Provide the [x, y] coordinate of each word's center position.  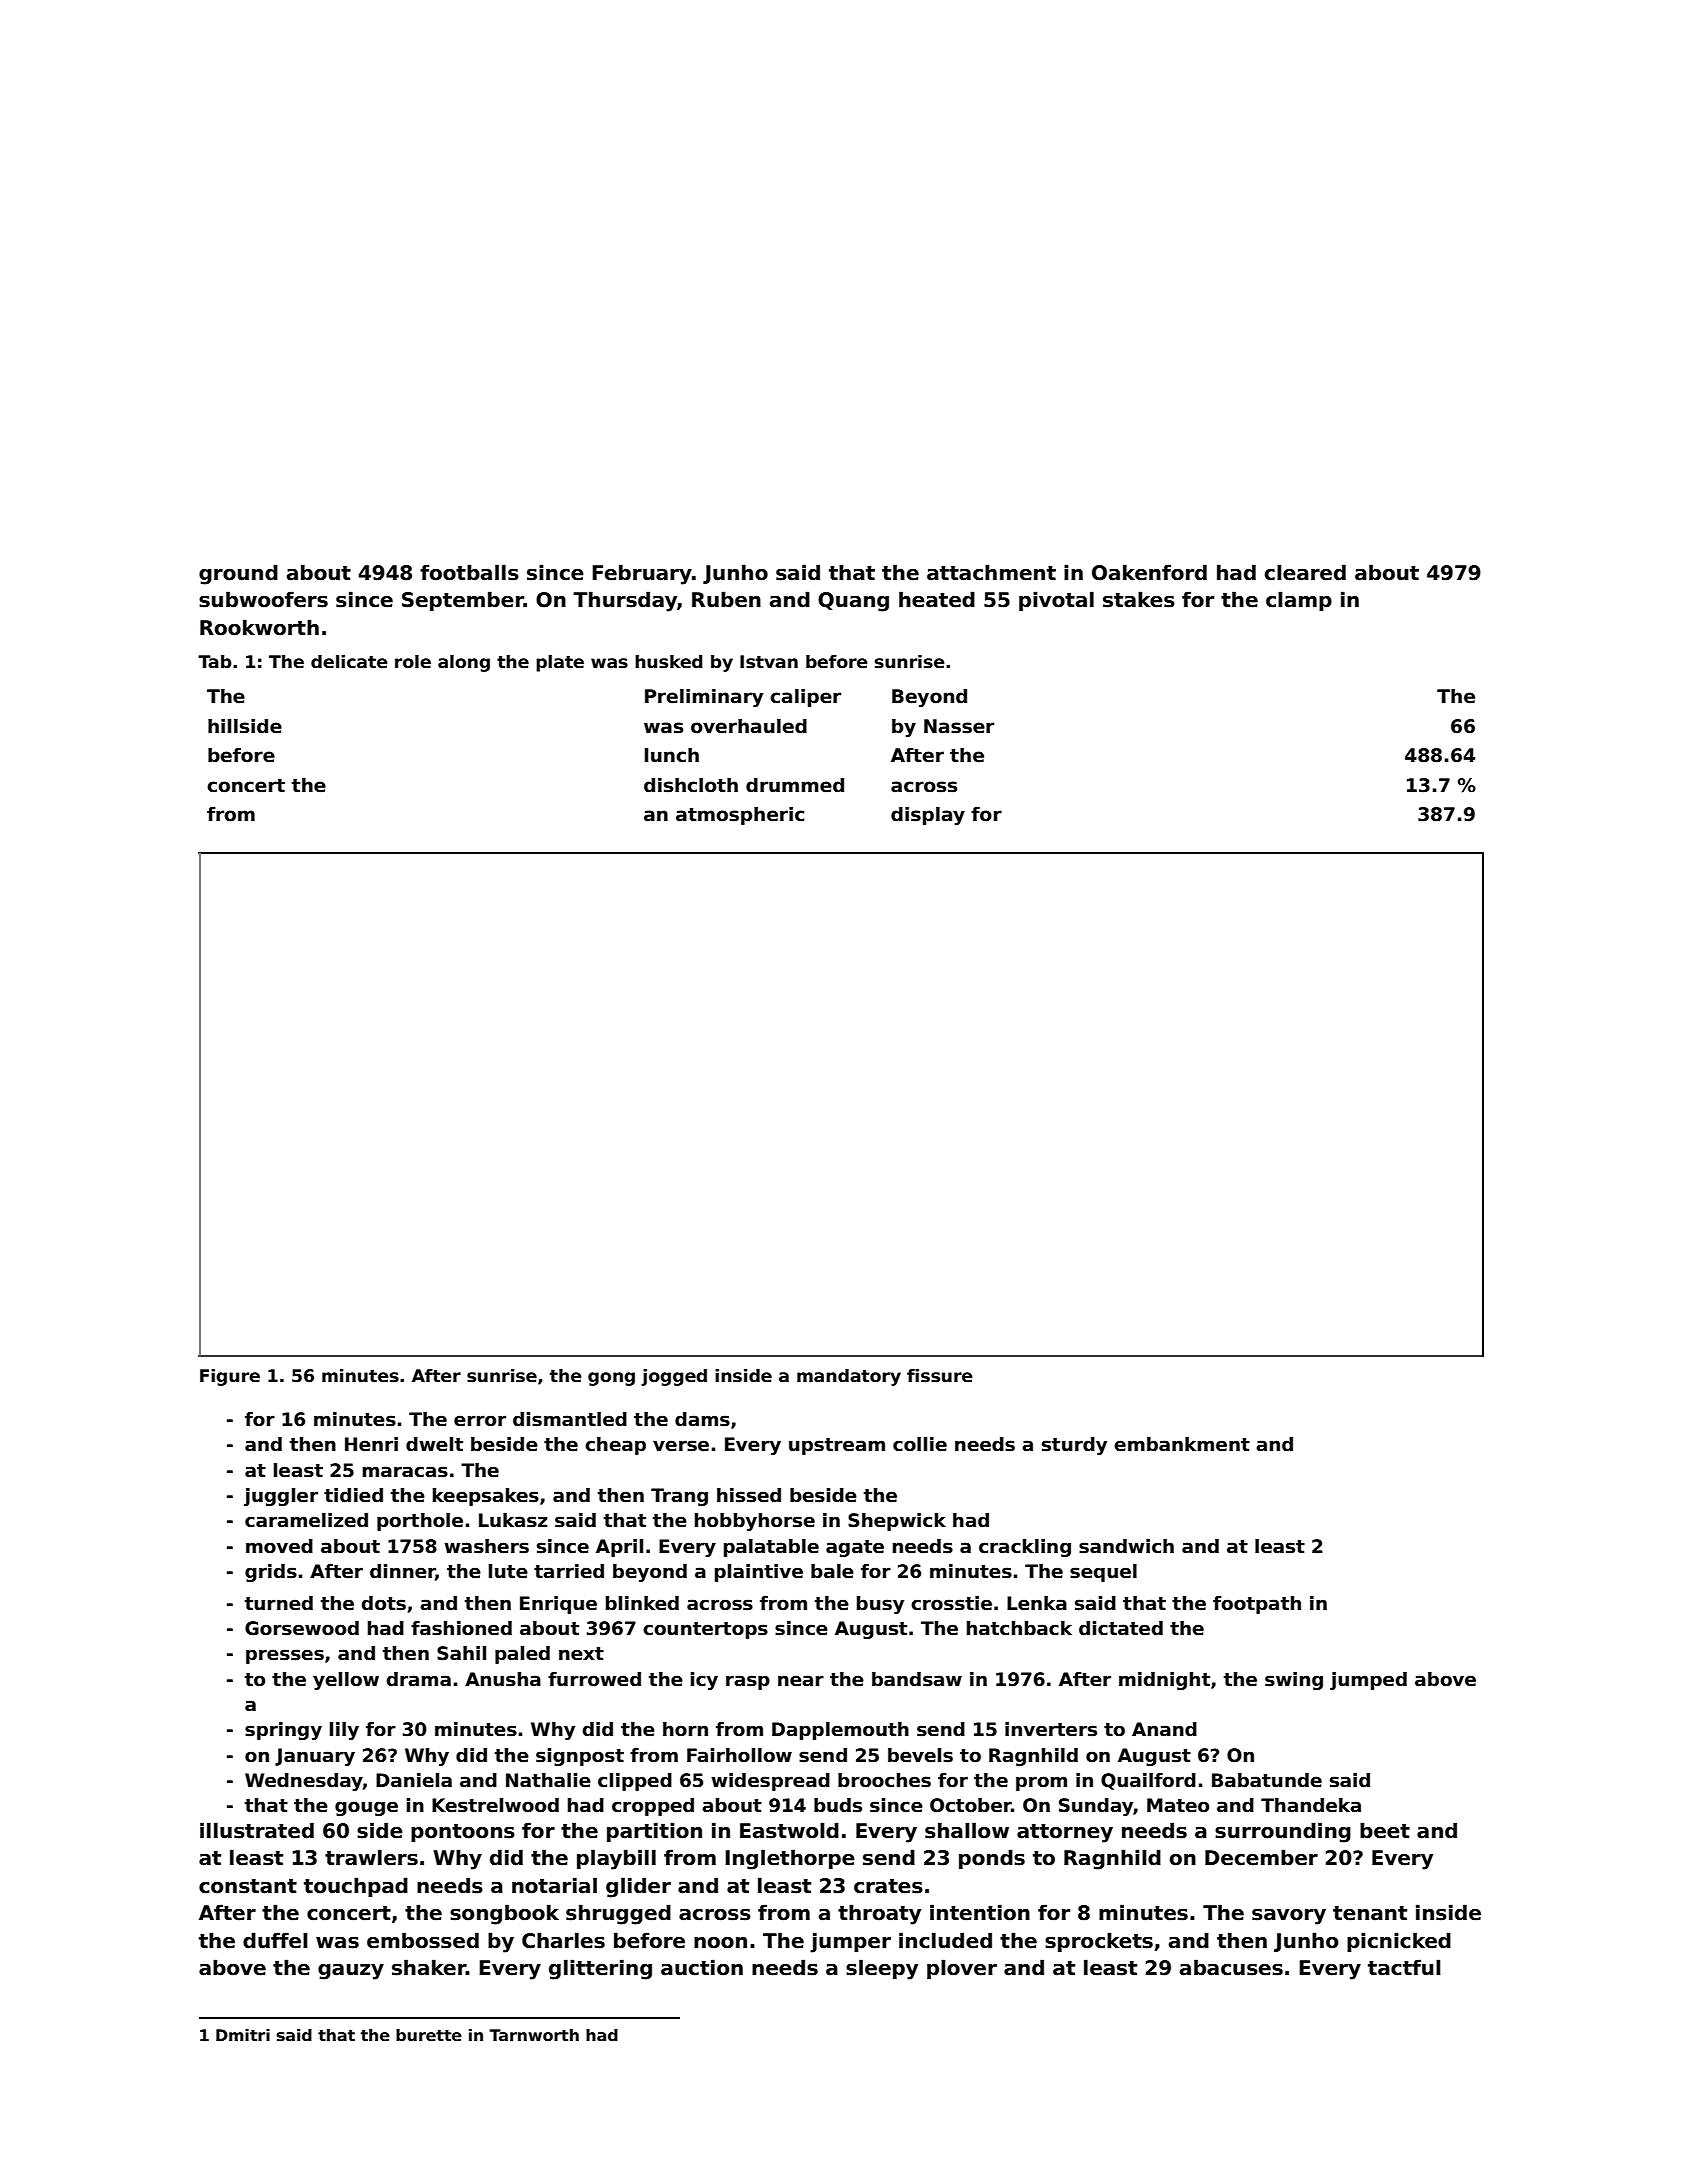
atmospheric [740, 816]
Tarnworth [534, 2035]
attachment [991, 572]
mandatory [849, 1377]
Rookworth [259, 627]
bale [832, 1571]
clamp [1299, 601]
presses [285, 1656]
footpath [1257, 1605]
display [928, 816]
